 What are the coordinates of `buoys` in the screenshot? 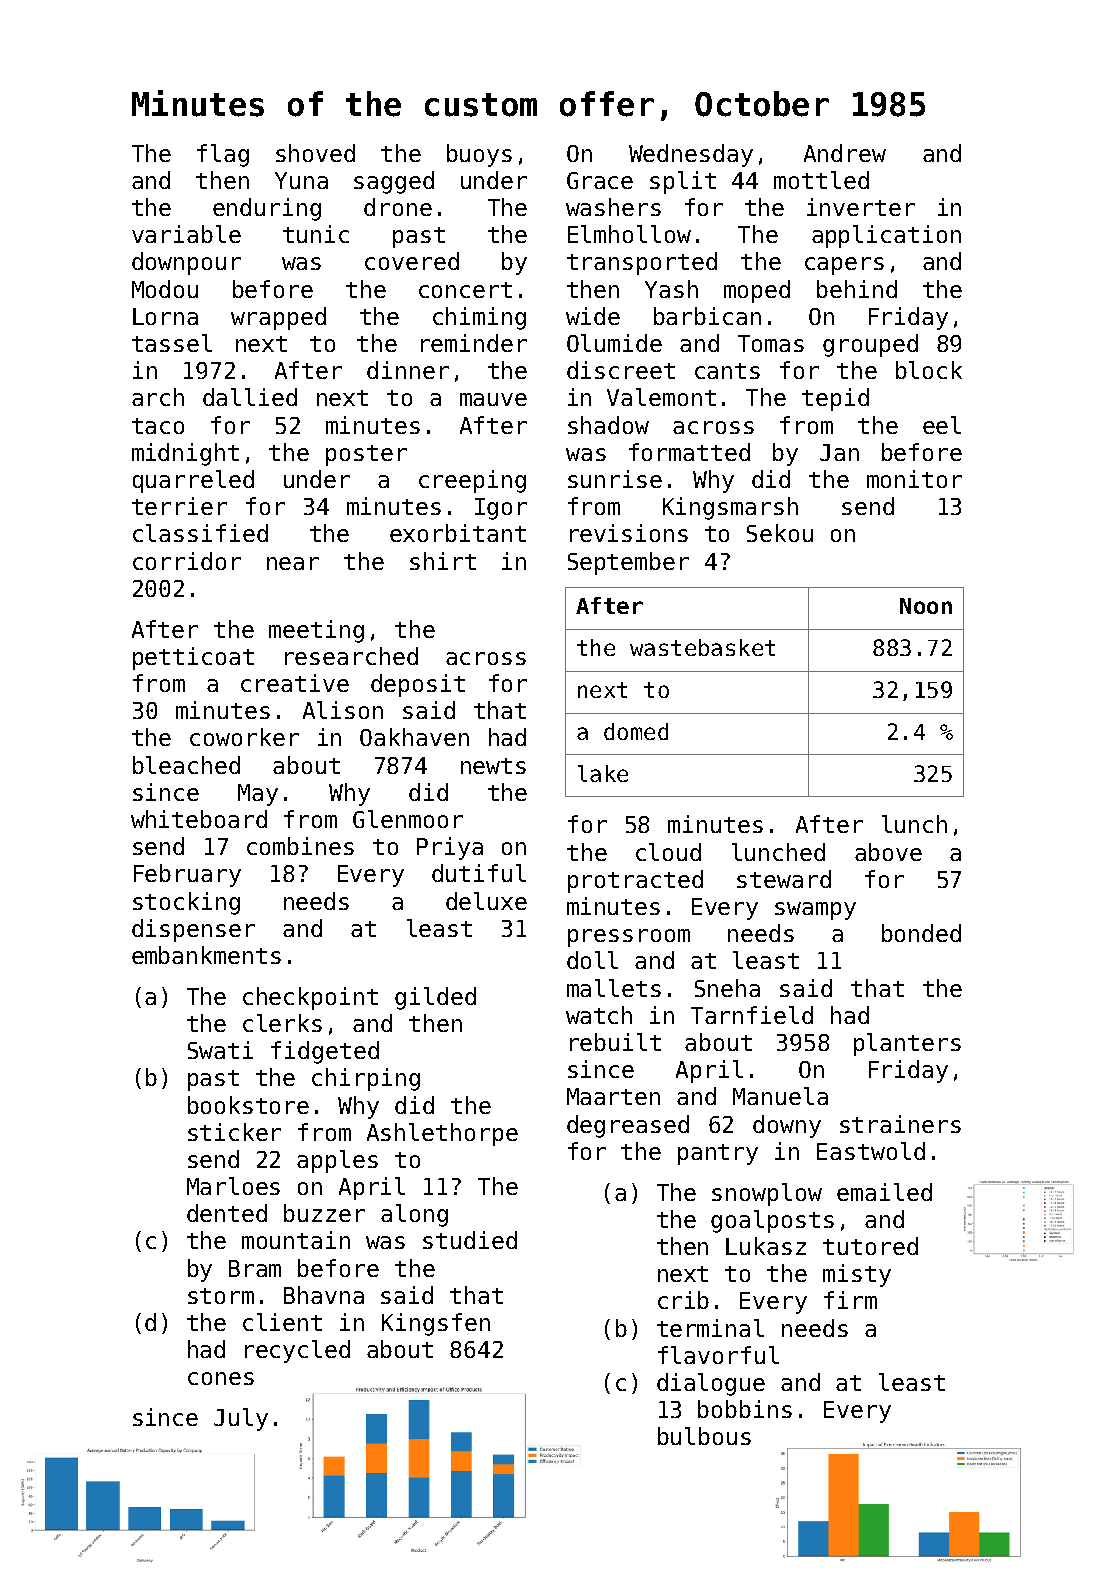 It's located at (479, 155).
